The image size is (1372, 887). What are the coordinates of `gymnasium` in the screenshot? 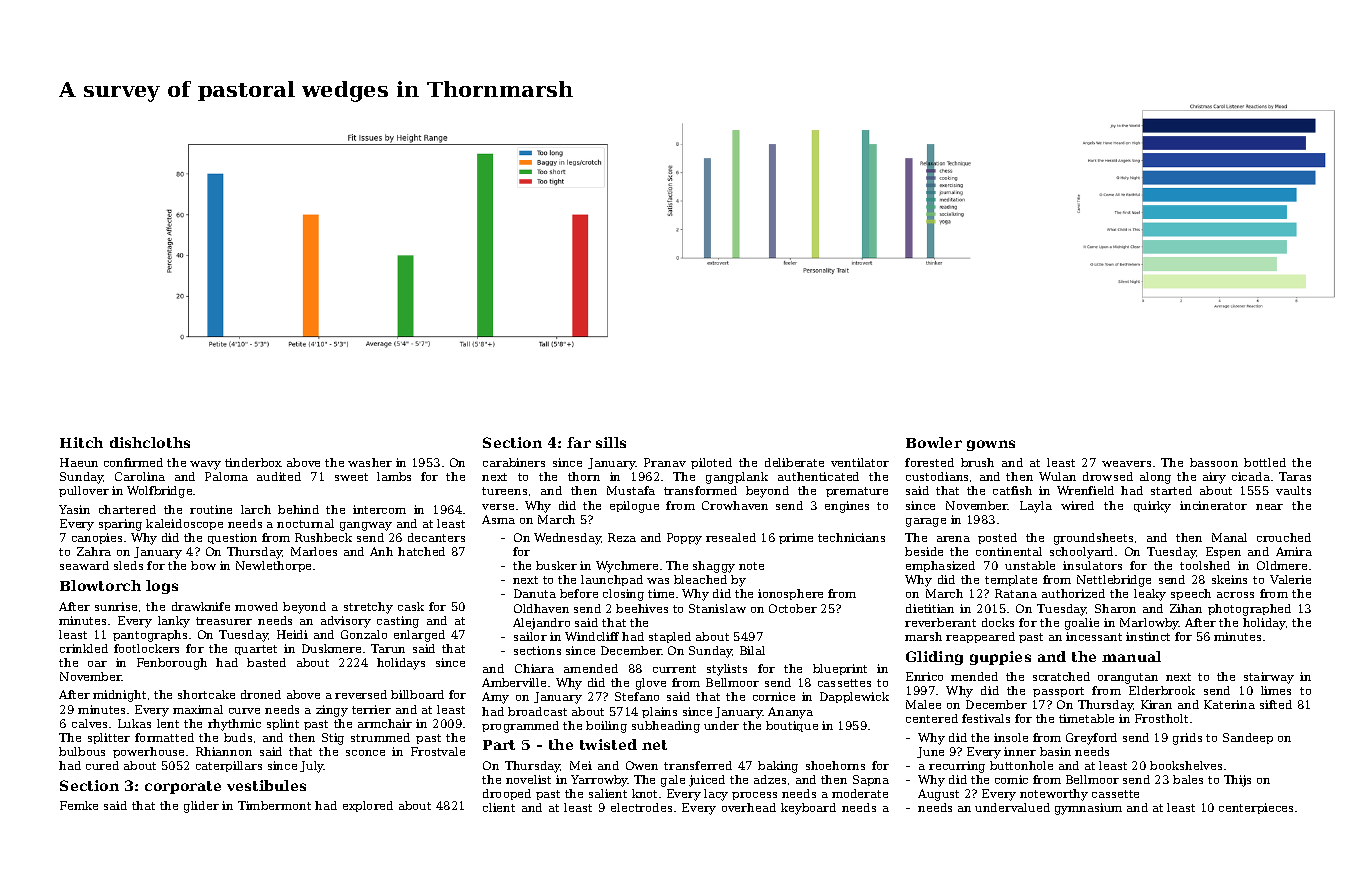 It's located at (1088, 809).
